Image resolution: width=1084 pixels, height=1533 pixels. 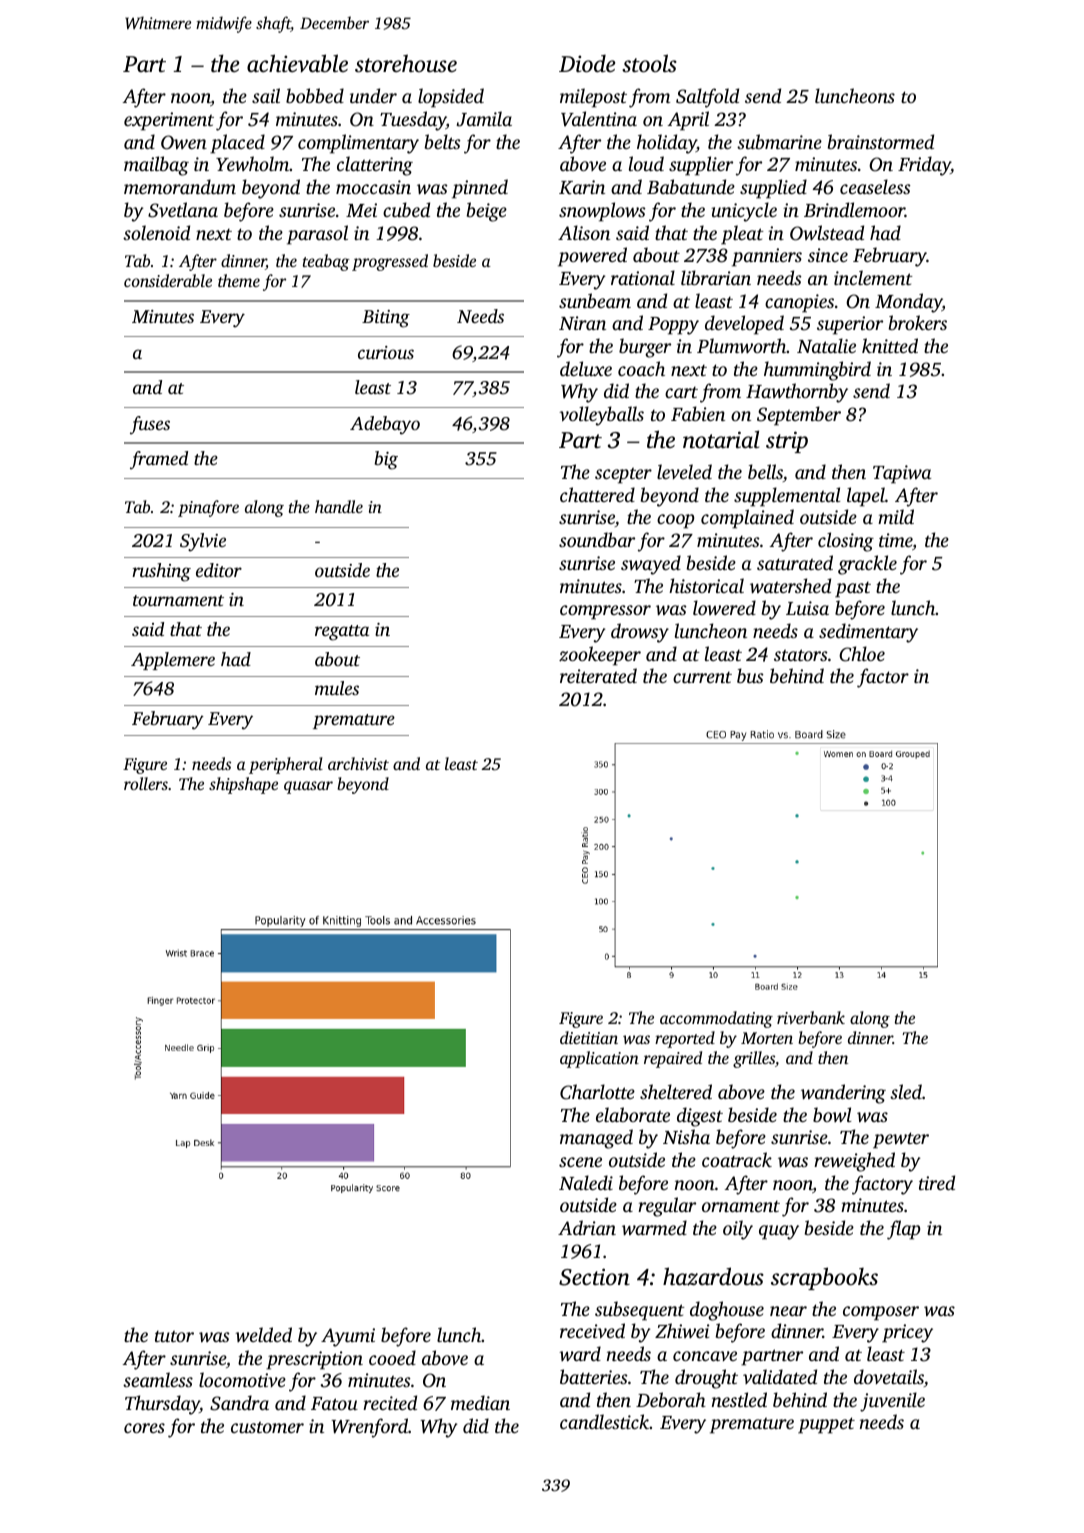 I want to click on Tapiwa, so click(x=902, y=474).
